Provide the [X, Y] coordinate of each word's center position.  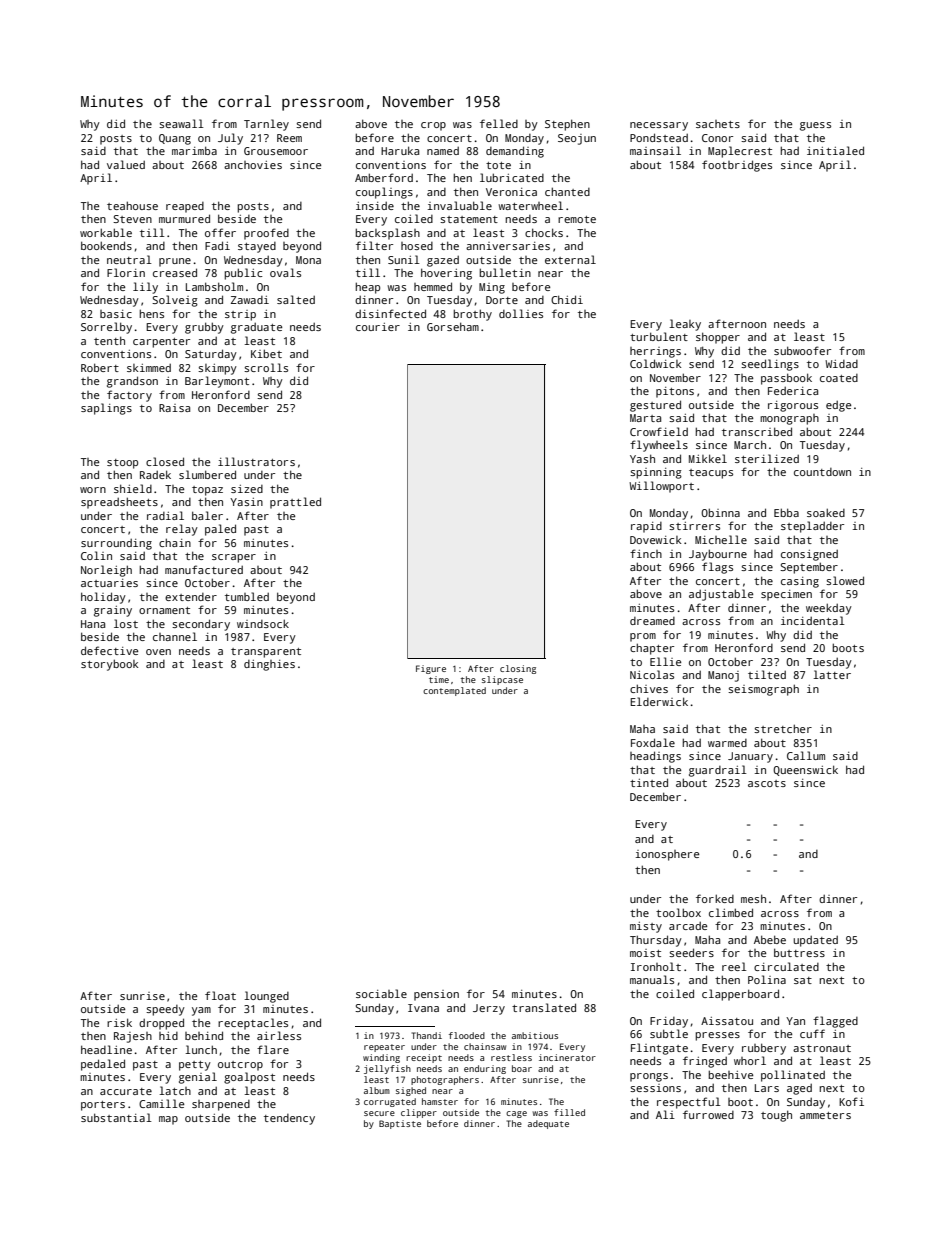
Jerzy [489, 1009]
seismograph [763, 690]
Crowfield [659, 431]
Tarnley [266, 125]
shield [133, 488]
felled [499, 123]
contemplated [454, 691]
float [220, 995]
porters [103, 1106]
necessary [659, 126]
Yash [642, 458]
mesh [753, 898]
